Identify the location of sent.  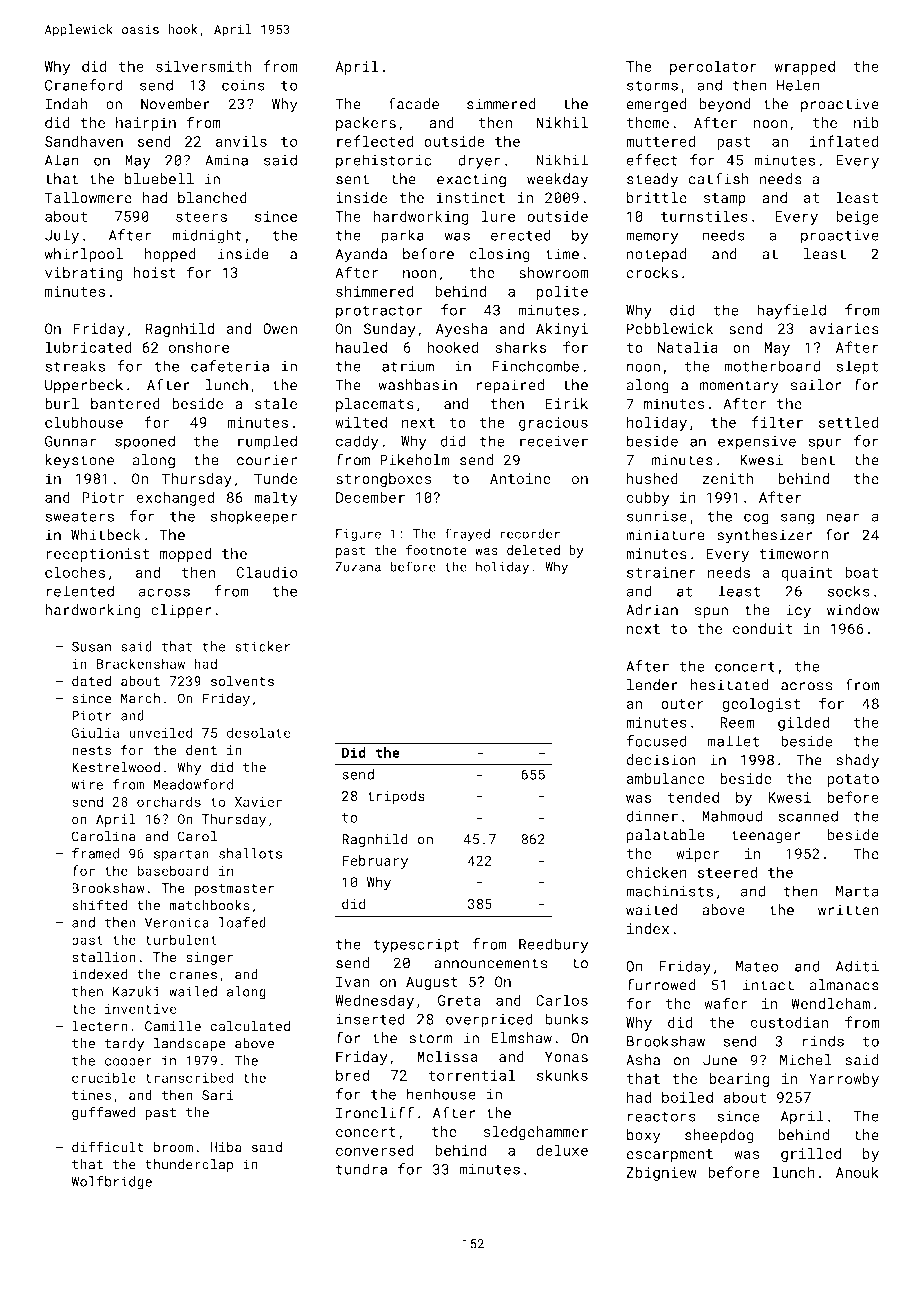
(352, 179).
